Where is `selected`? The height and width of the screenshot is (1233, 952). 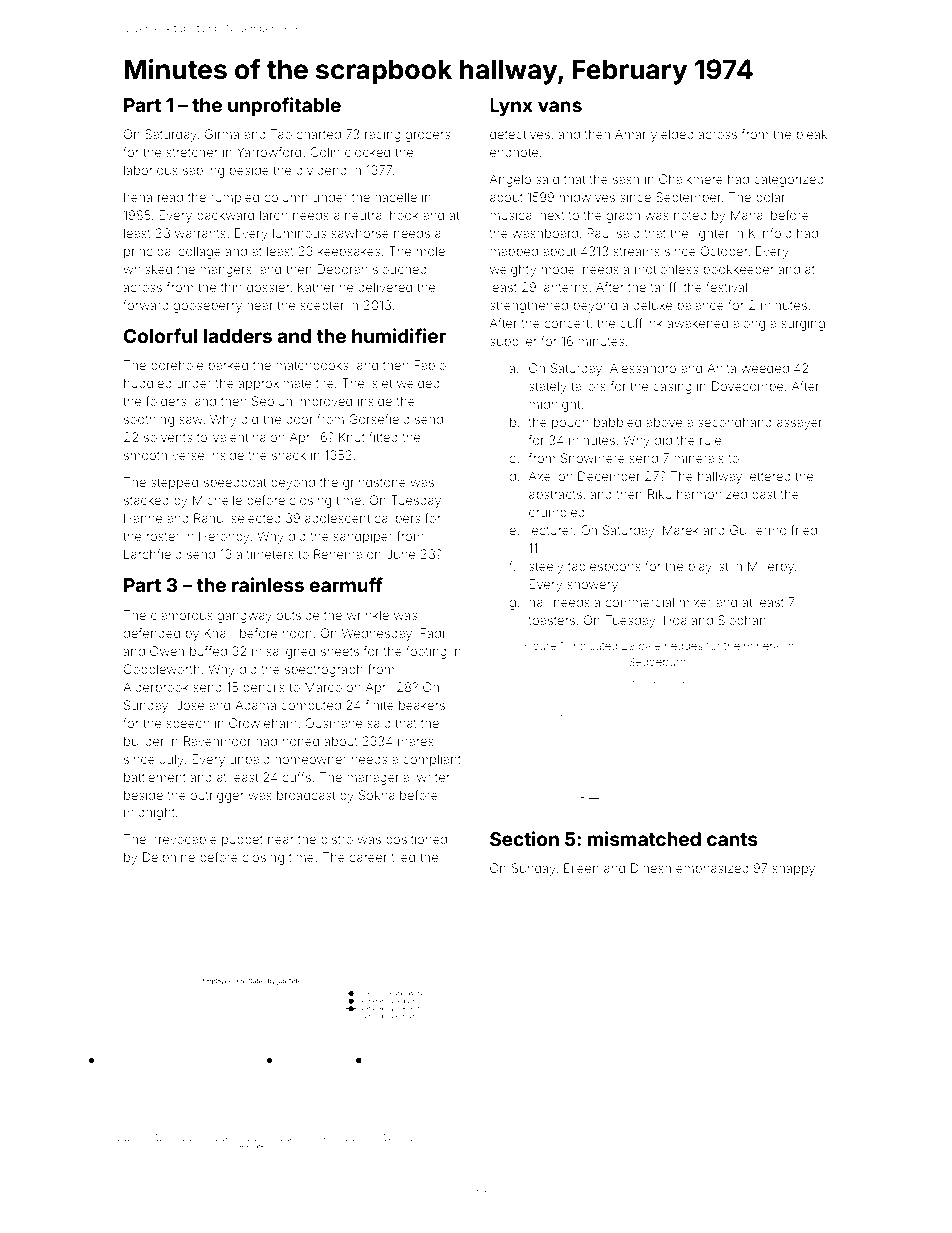 selected is located at coordinates (256, 518).
